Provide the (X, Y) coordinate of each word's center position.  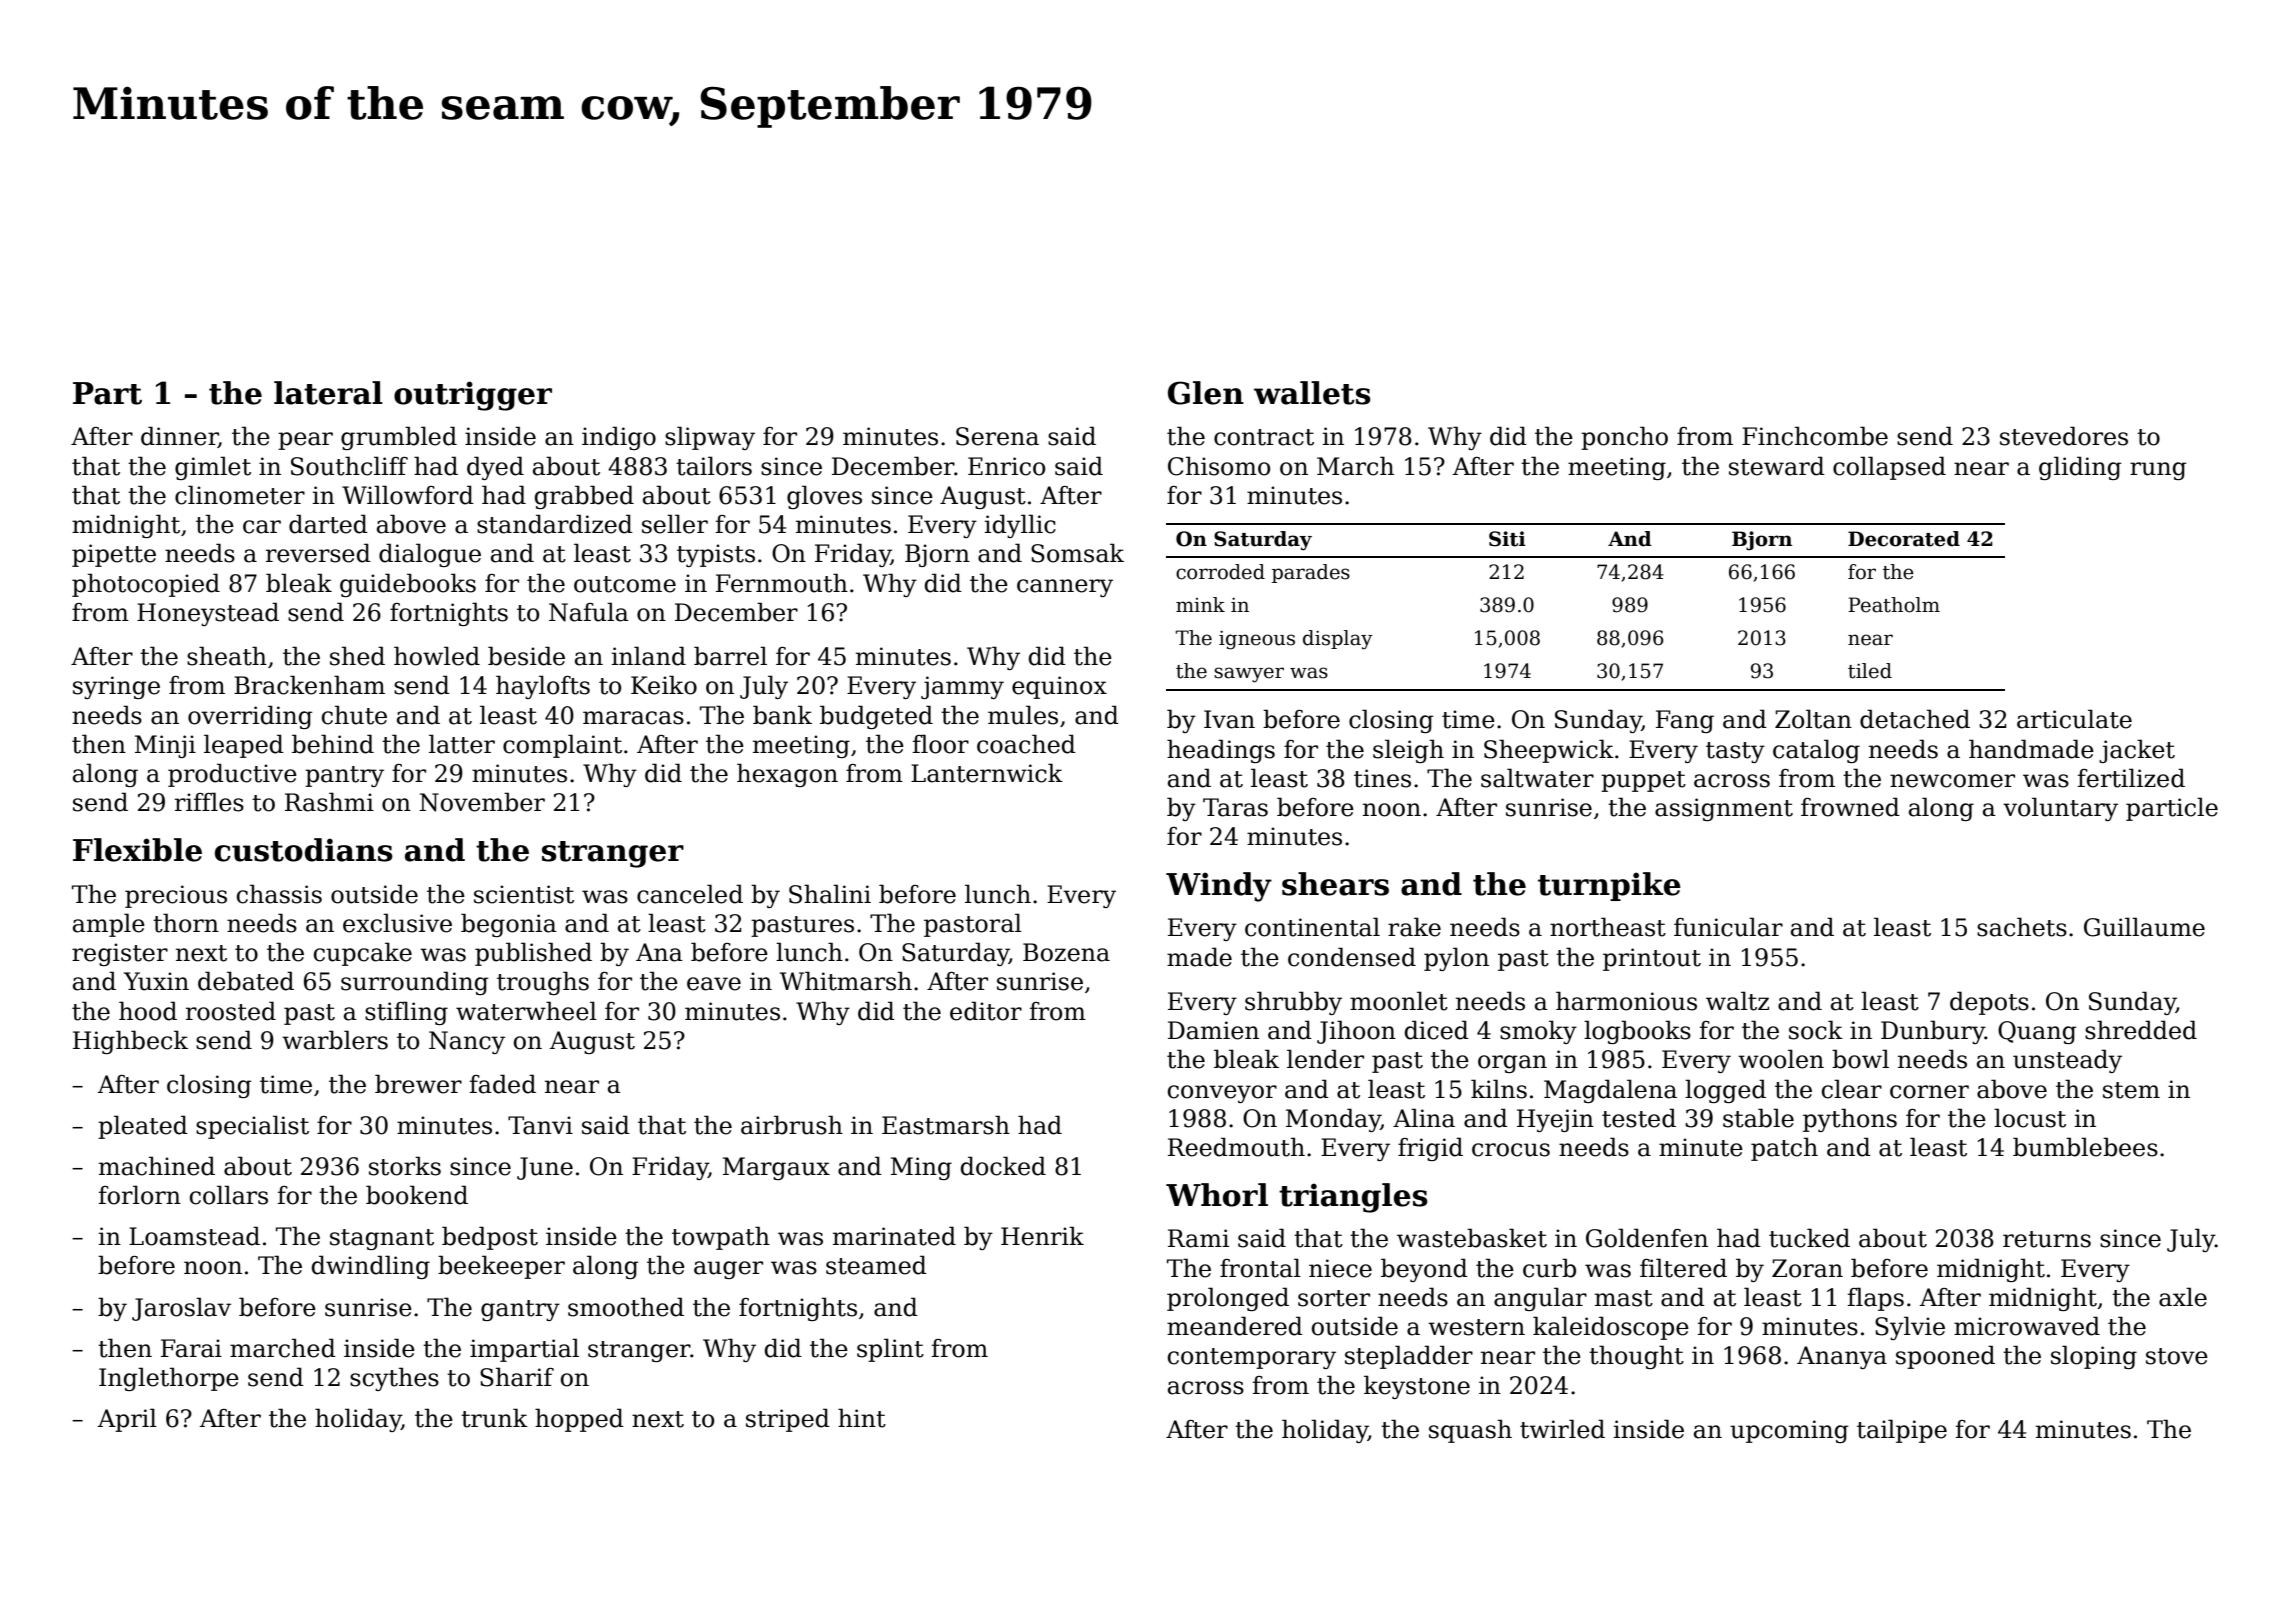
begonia (509, 925)
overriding (250, 717)
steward (1777, 466)
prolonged (1228, 1299)
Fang (1685, 721)
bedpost (490, 1238)
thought (1636, 1357)
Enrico (1006, 466)
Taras (1235, 807)
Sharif (517, 1377)
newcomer (1952, 781)
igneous (1257, 640)
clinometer (240, 495)
